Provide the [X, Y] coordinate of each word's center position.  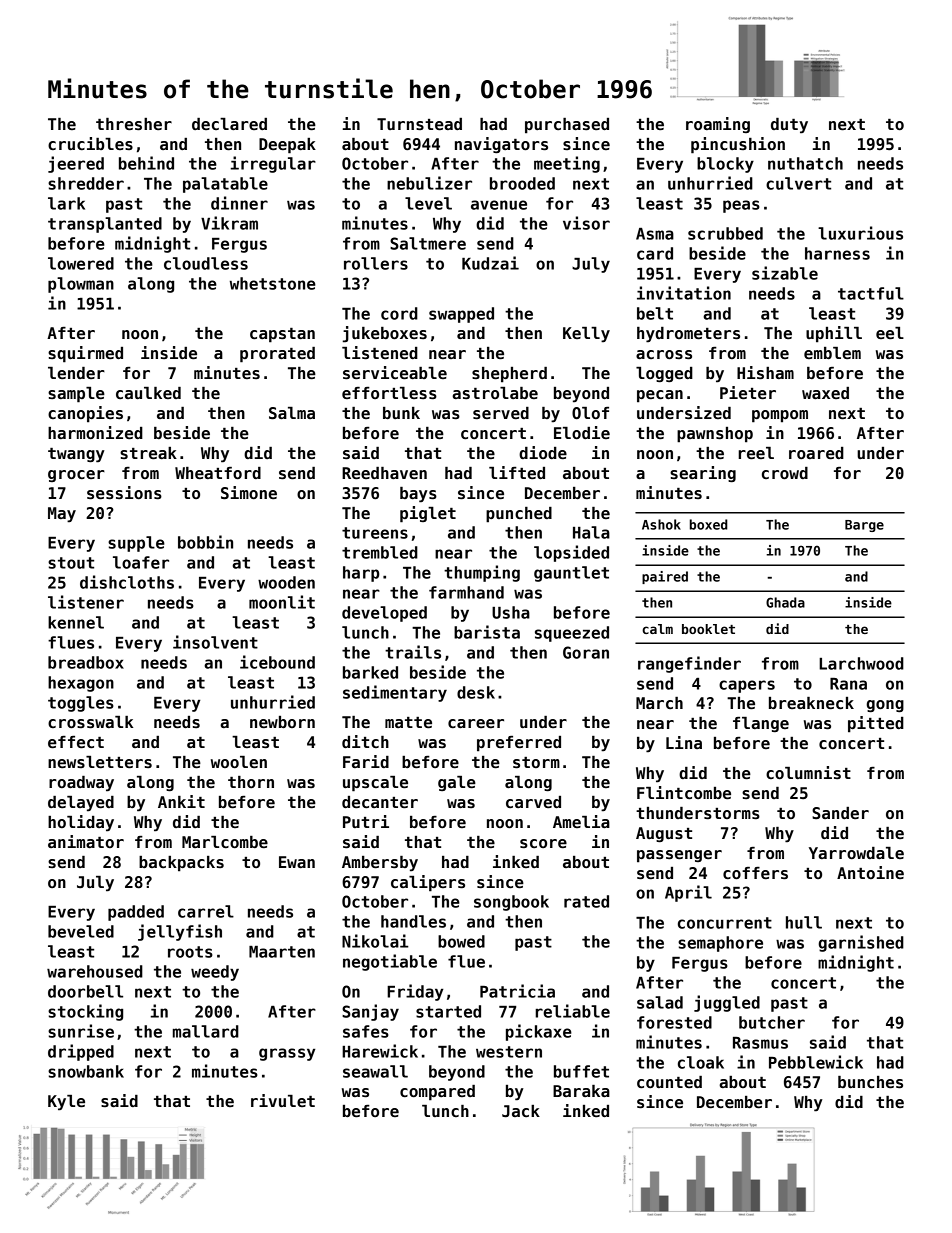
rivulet [283, 1100]
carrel [206, 911]
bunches [870, 1082]
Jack [521, 1111]
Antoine [870, 872]
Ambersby [380, 864]
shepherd [509, 375]
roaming [718, 125]
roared [816, 453]
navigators [501, 145]
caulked [148, 393]
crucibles [90, 143]
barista [487, 632]
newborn [282, 722]
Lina [684, 742]
